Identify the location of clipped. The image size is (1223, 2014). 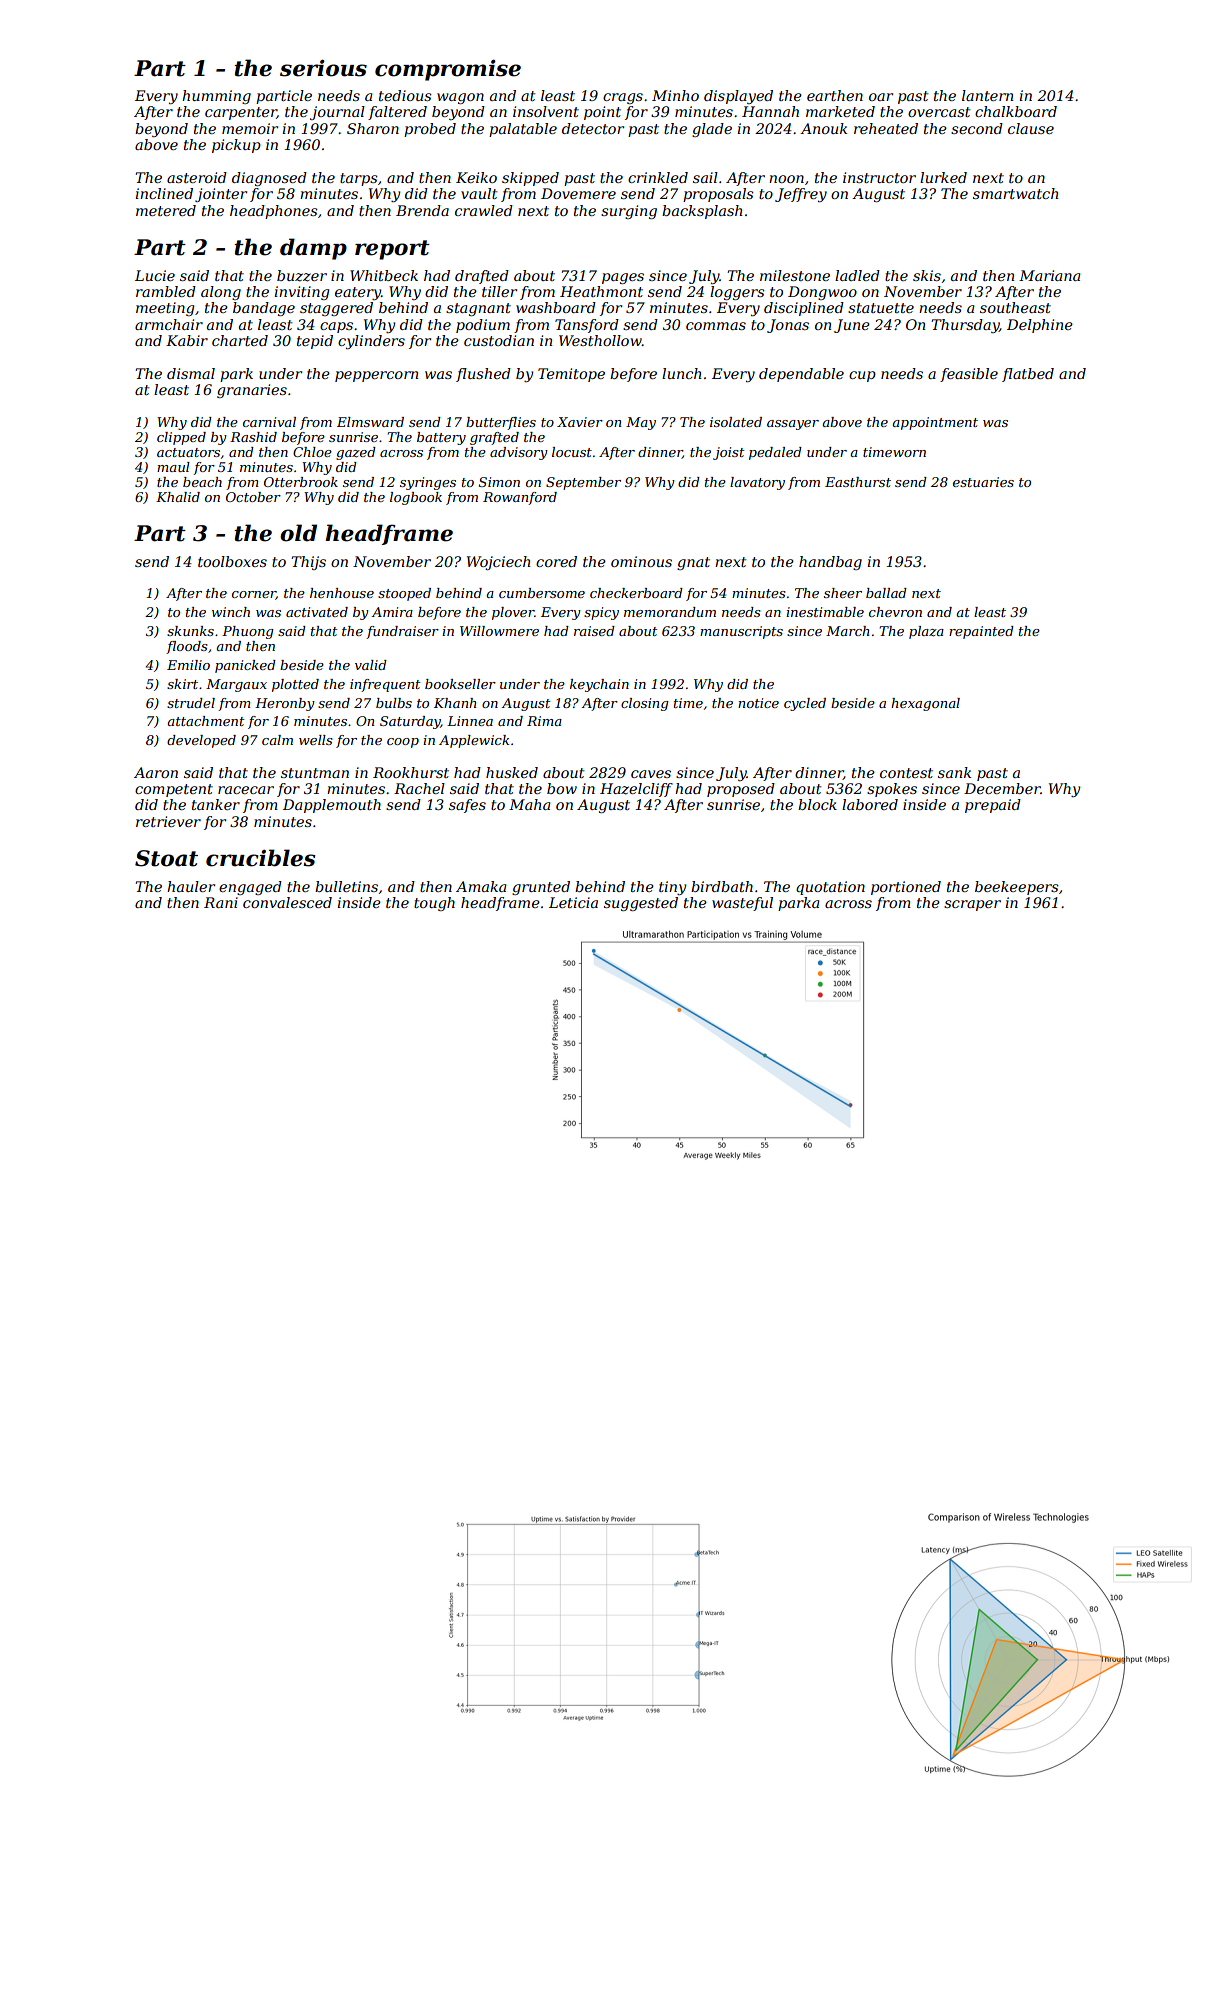
(181, 438).
